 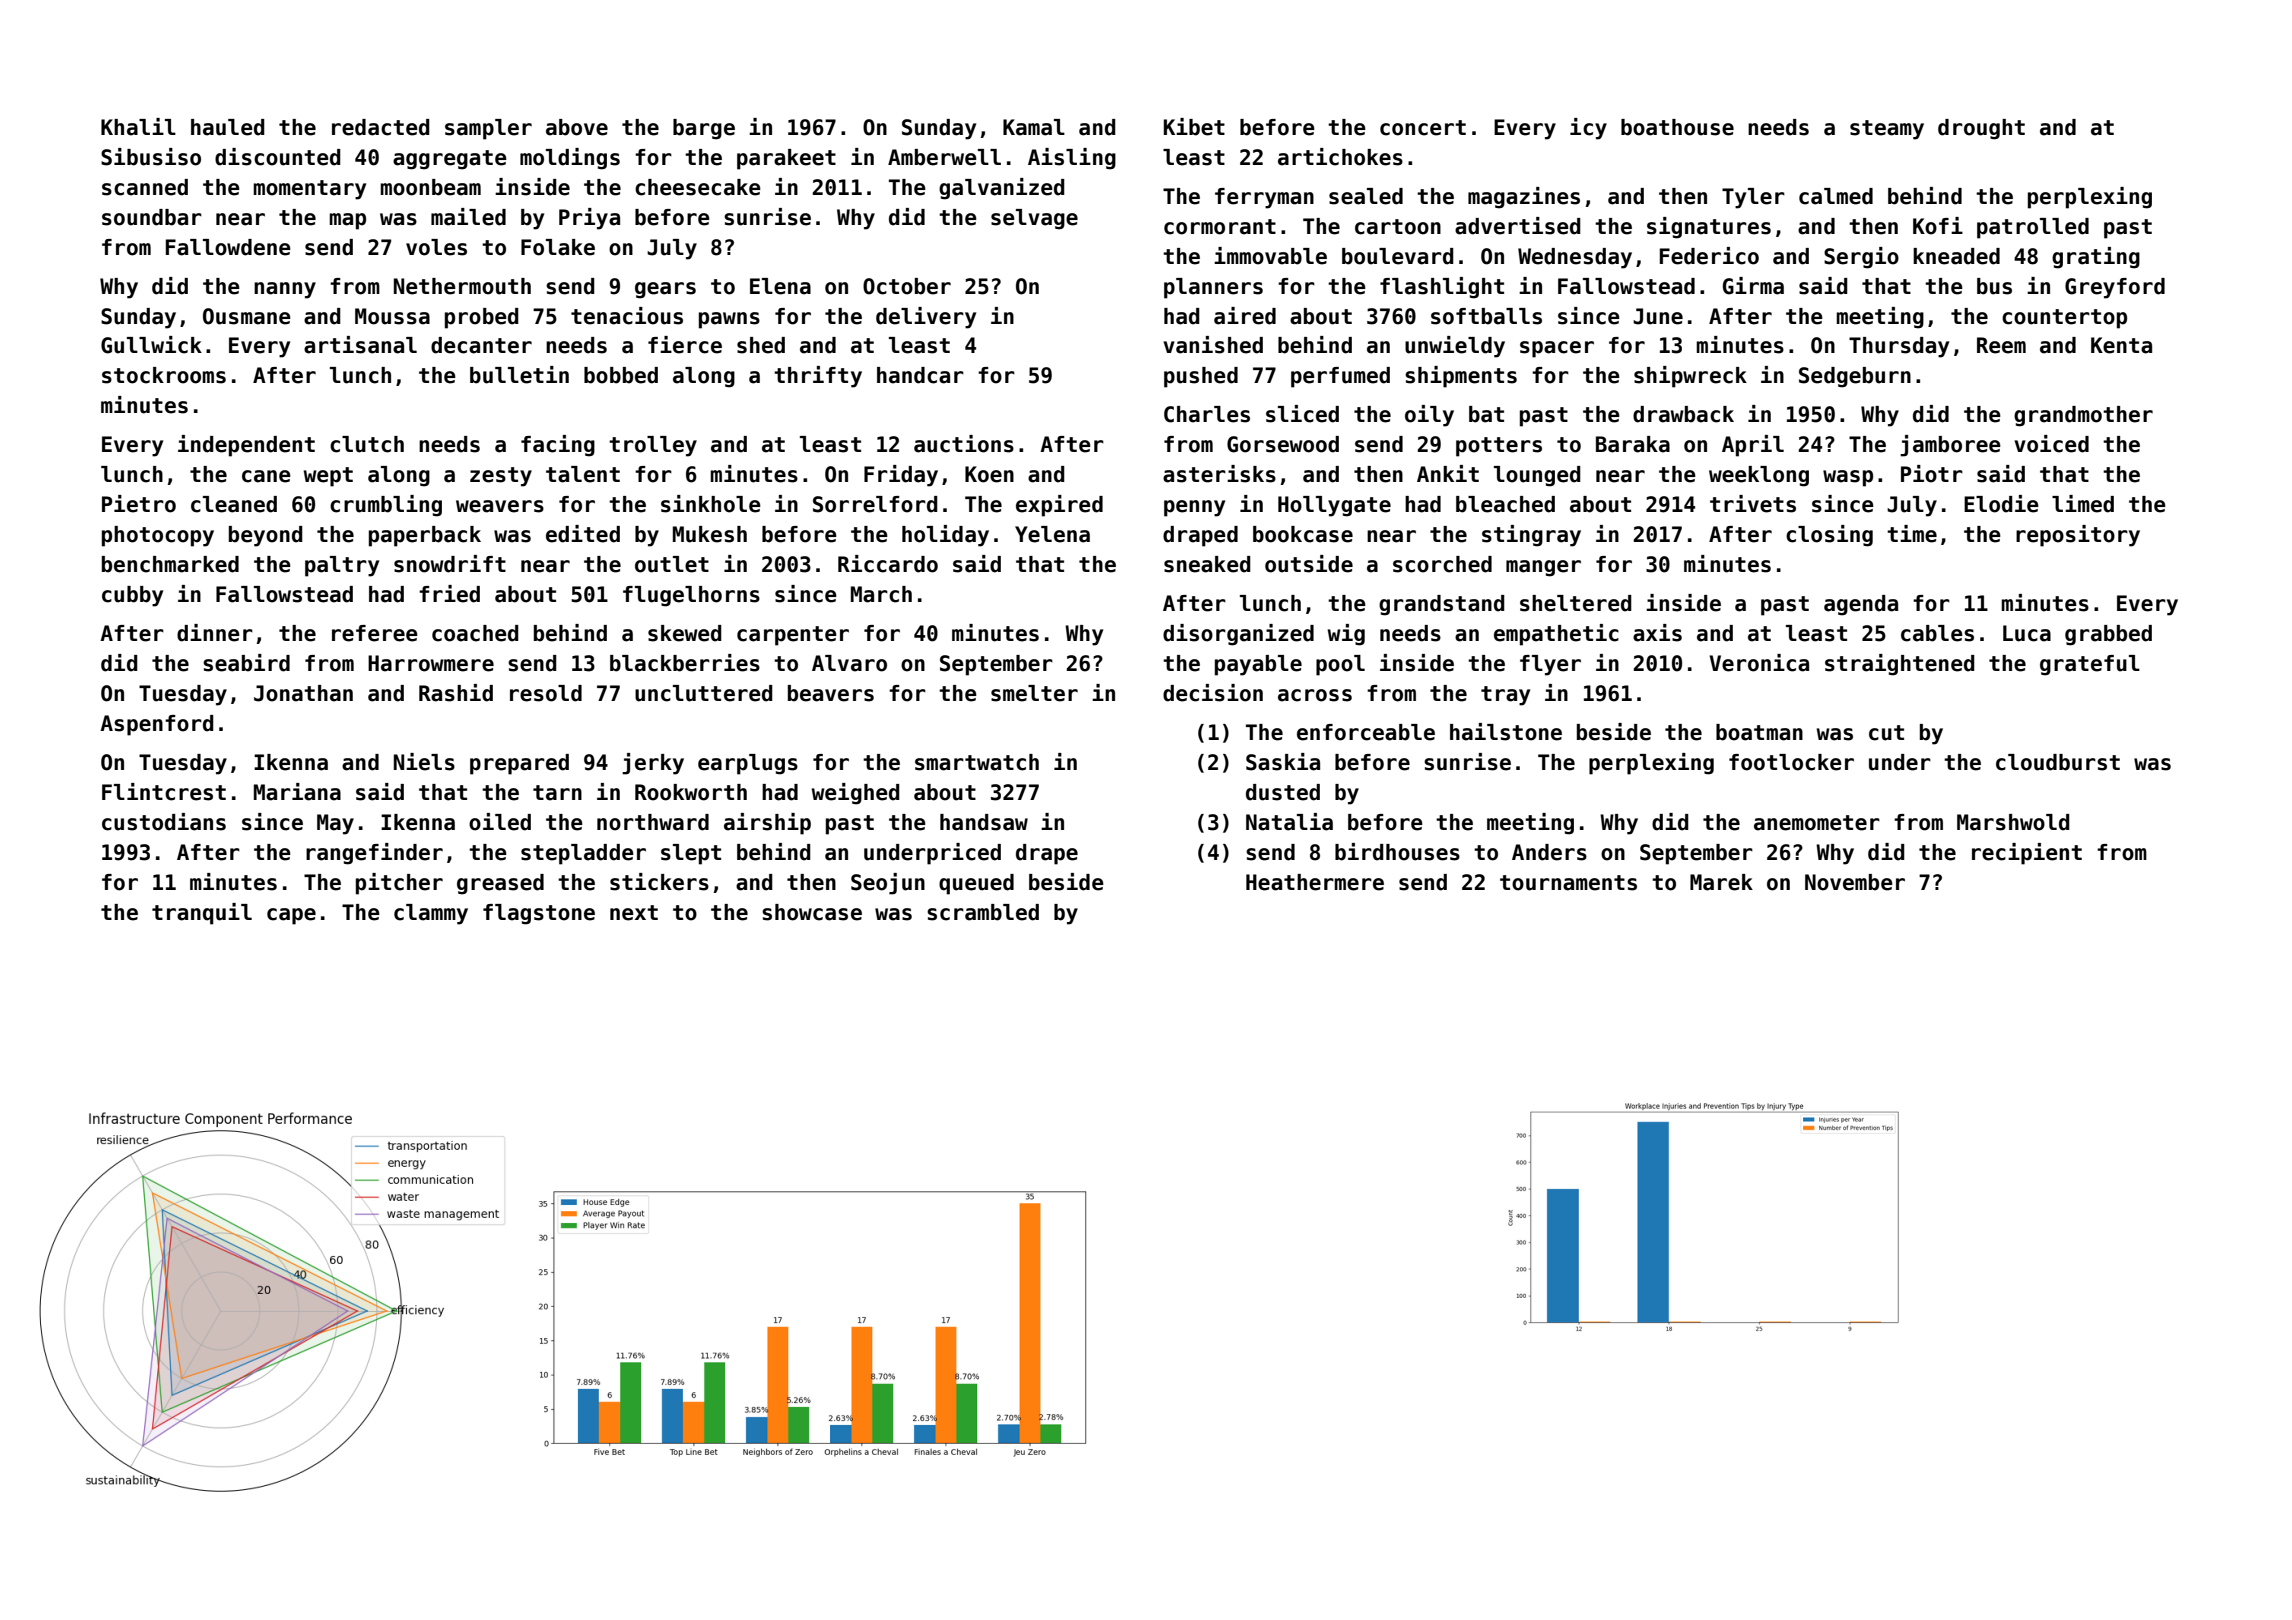 What do you see at coordinates (202, 914) in the screenshot?
I see `tranquil` at bounding box center [202, 914].
